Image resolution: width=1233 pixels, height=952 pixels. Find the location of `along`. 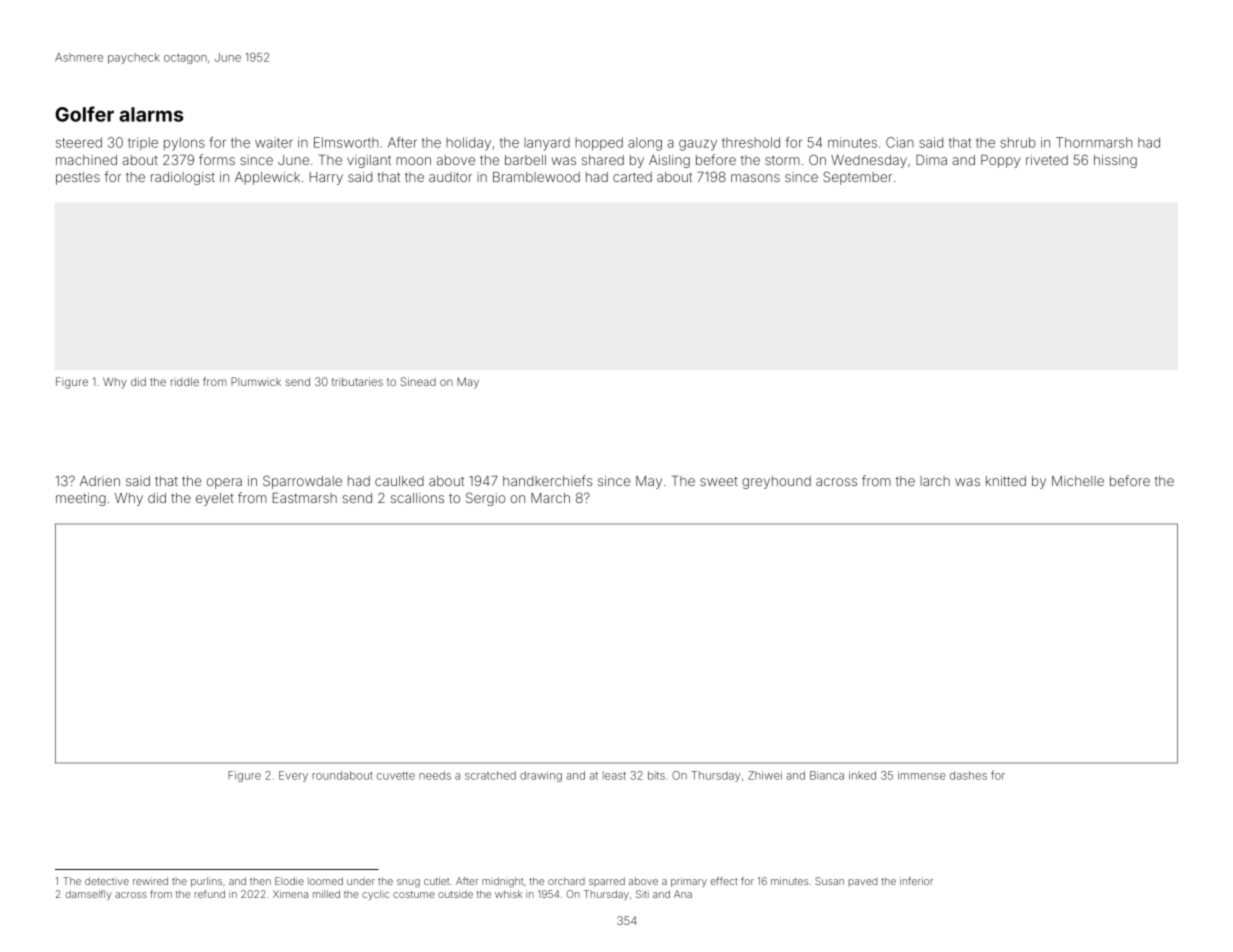

along is located at coordinates (645, 144).
